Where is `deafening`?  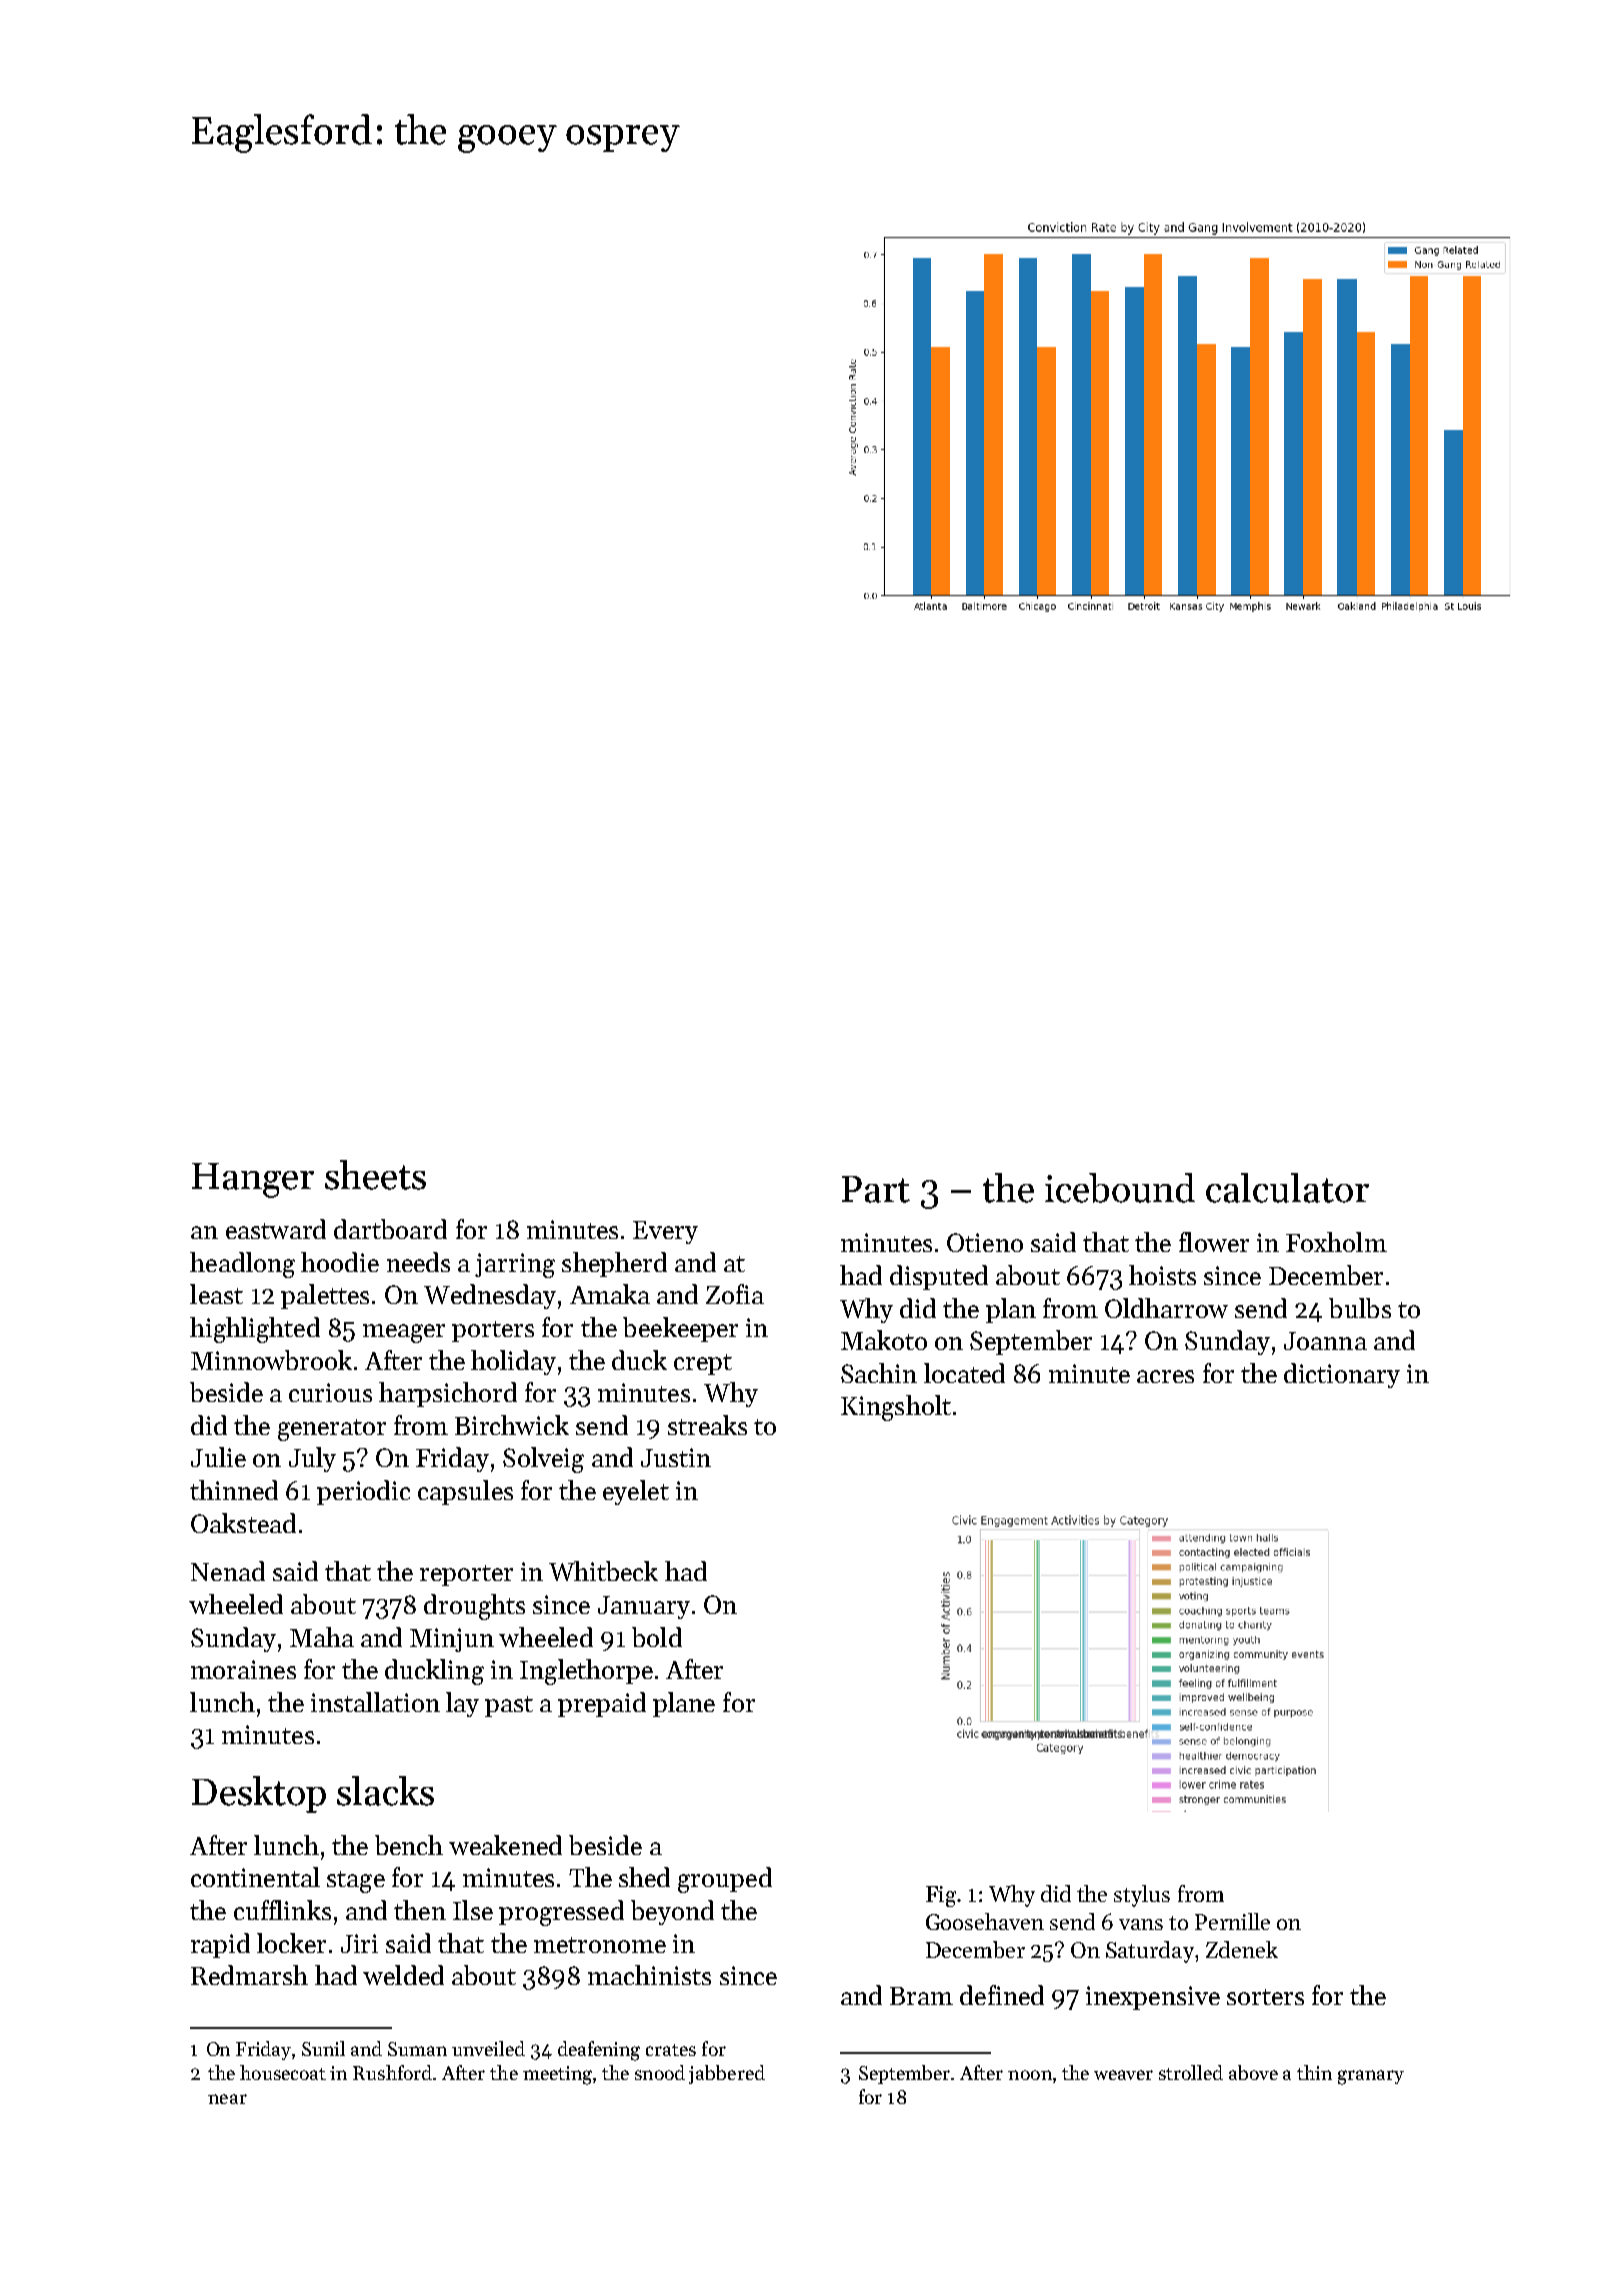
deafening is located at coordinates (599, 2051).
